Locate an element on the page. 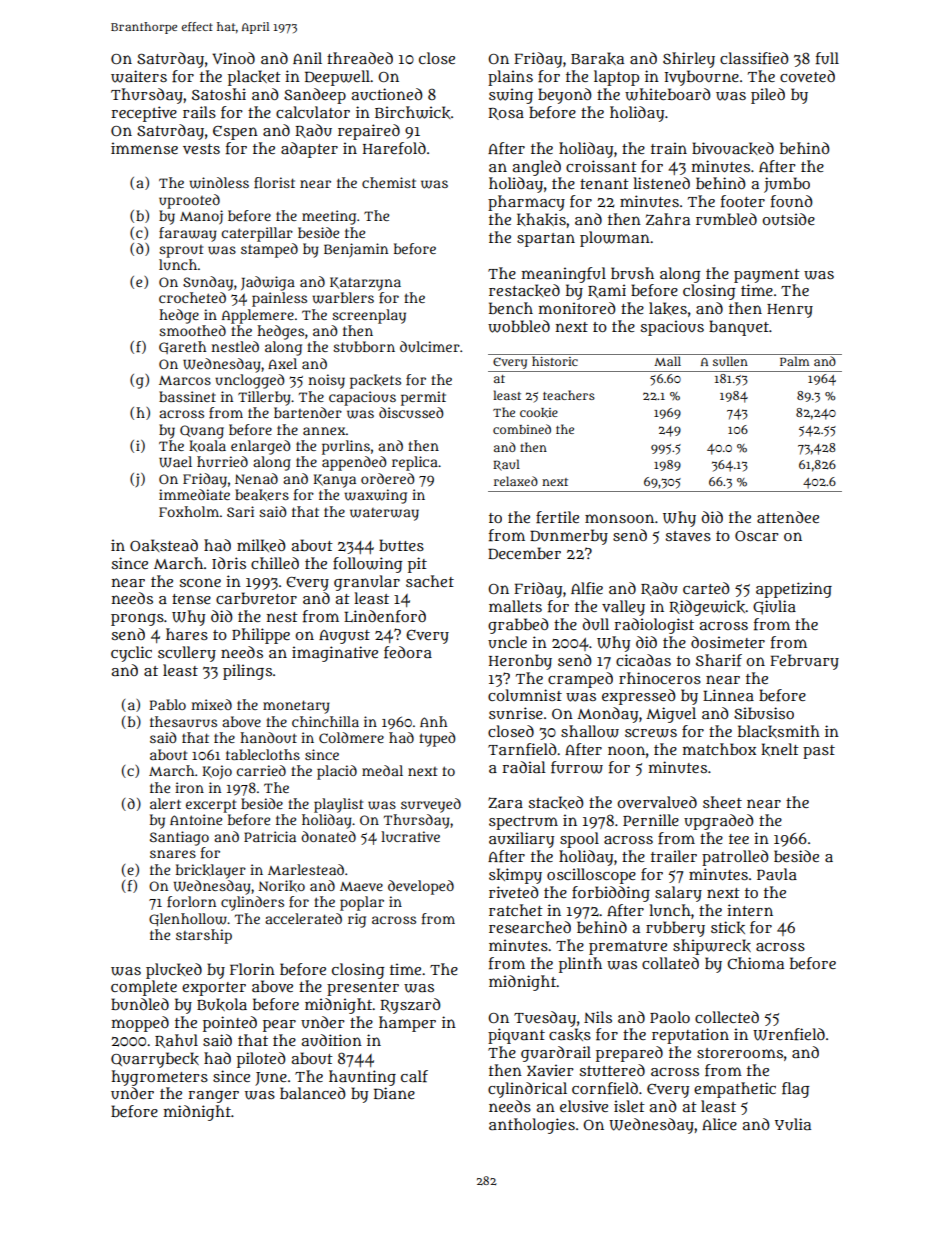 The image size is (952, 1233). Alice is located at coordinates (719, 1124).
